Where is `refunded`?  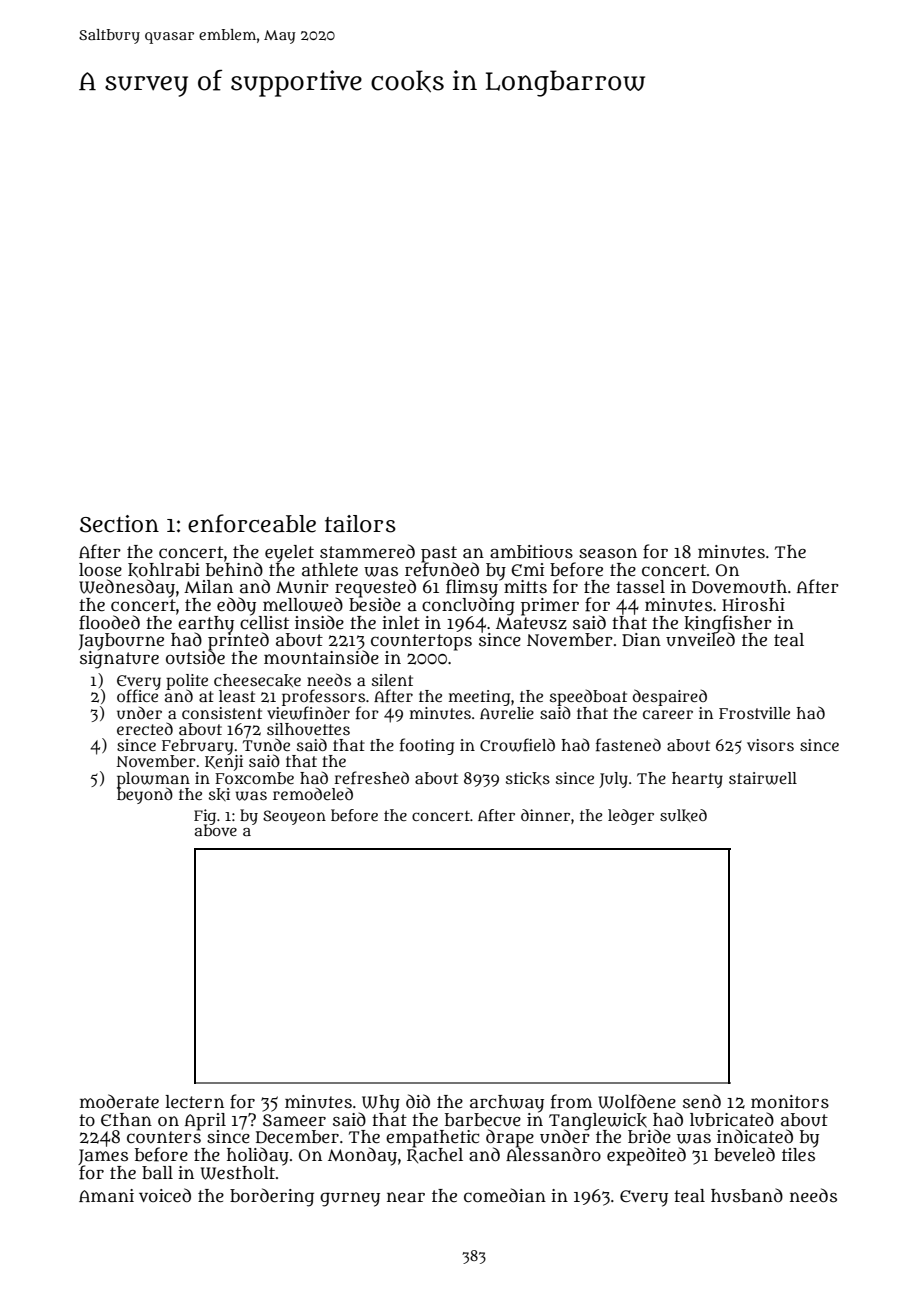
refunded is located at coordinates (442, 569).
